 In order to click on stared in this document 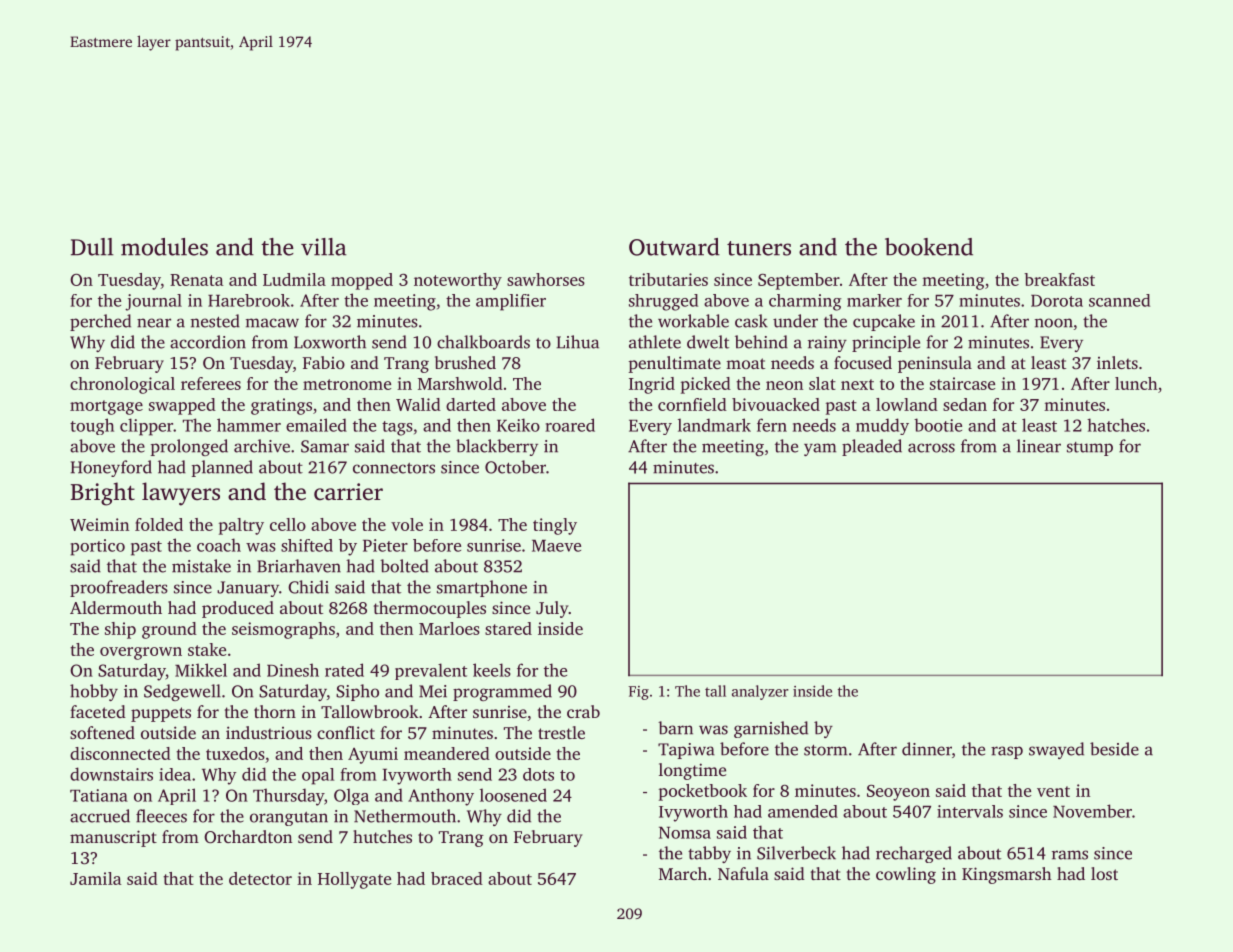, I will do `click(508, 628)`.
